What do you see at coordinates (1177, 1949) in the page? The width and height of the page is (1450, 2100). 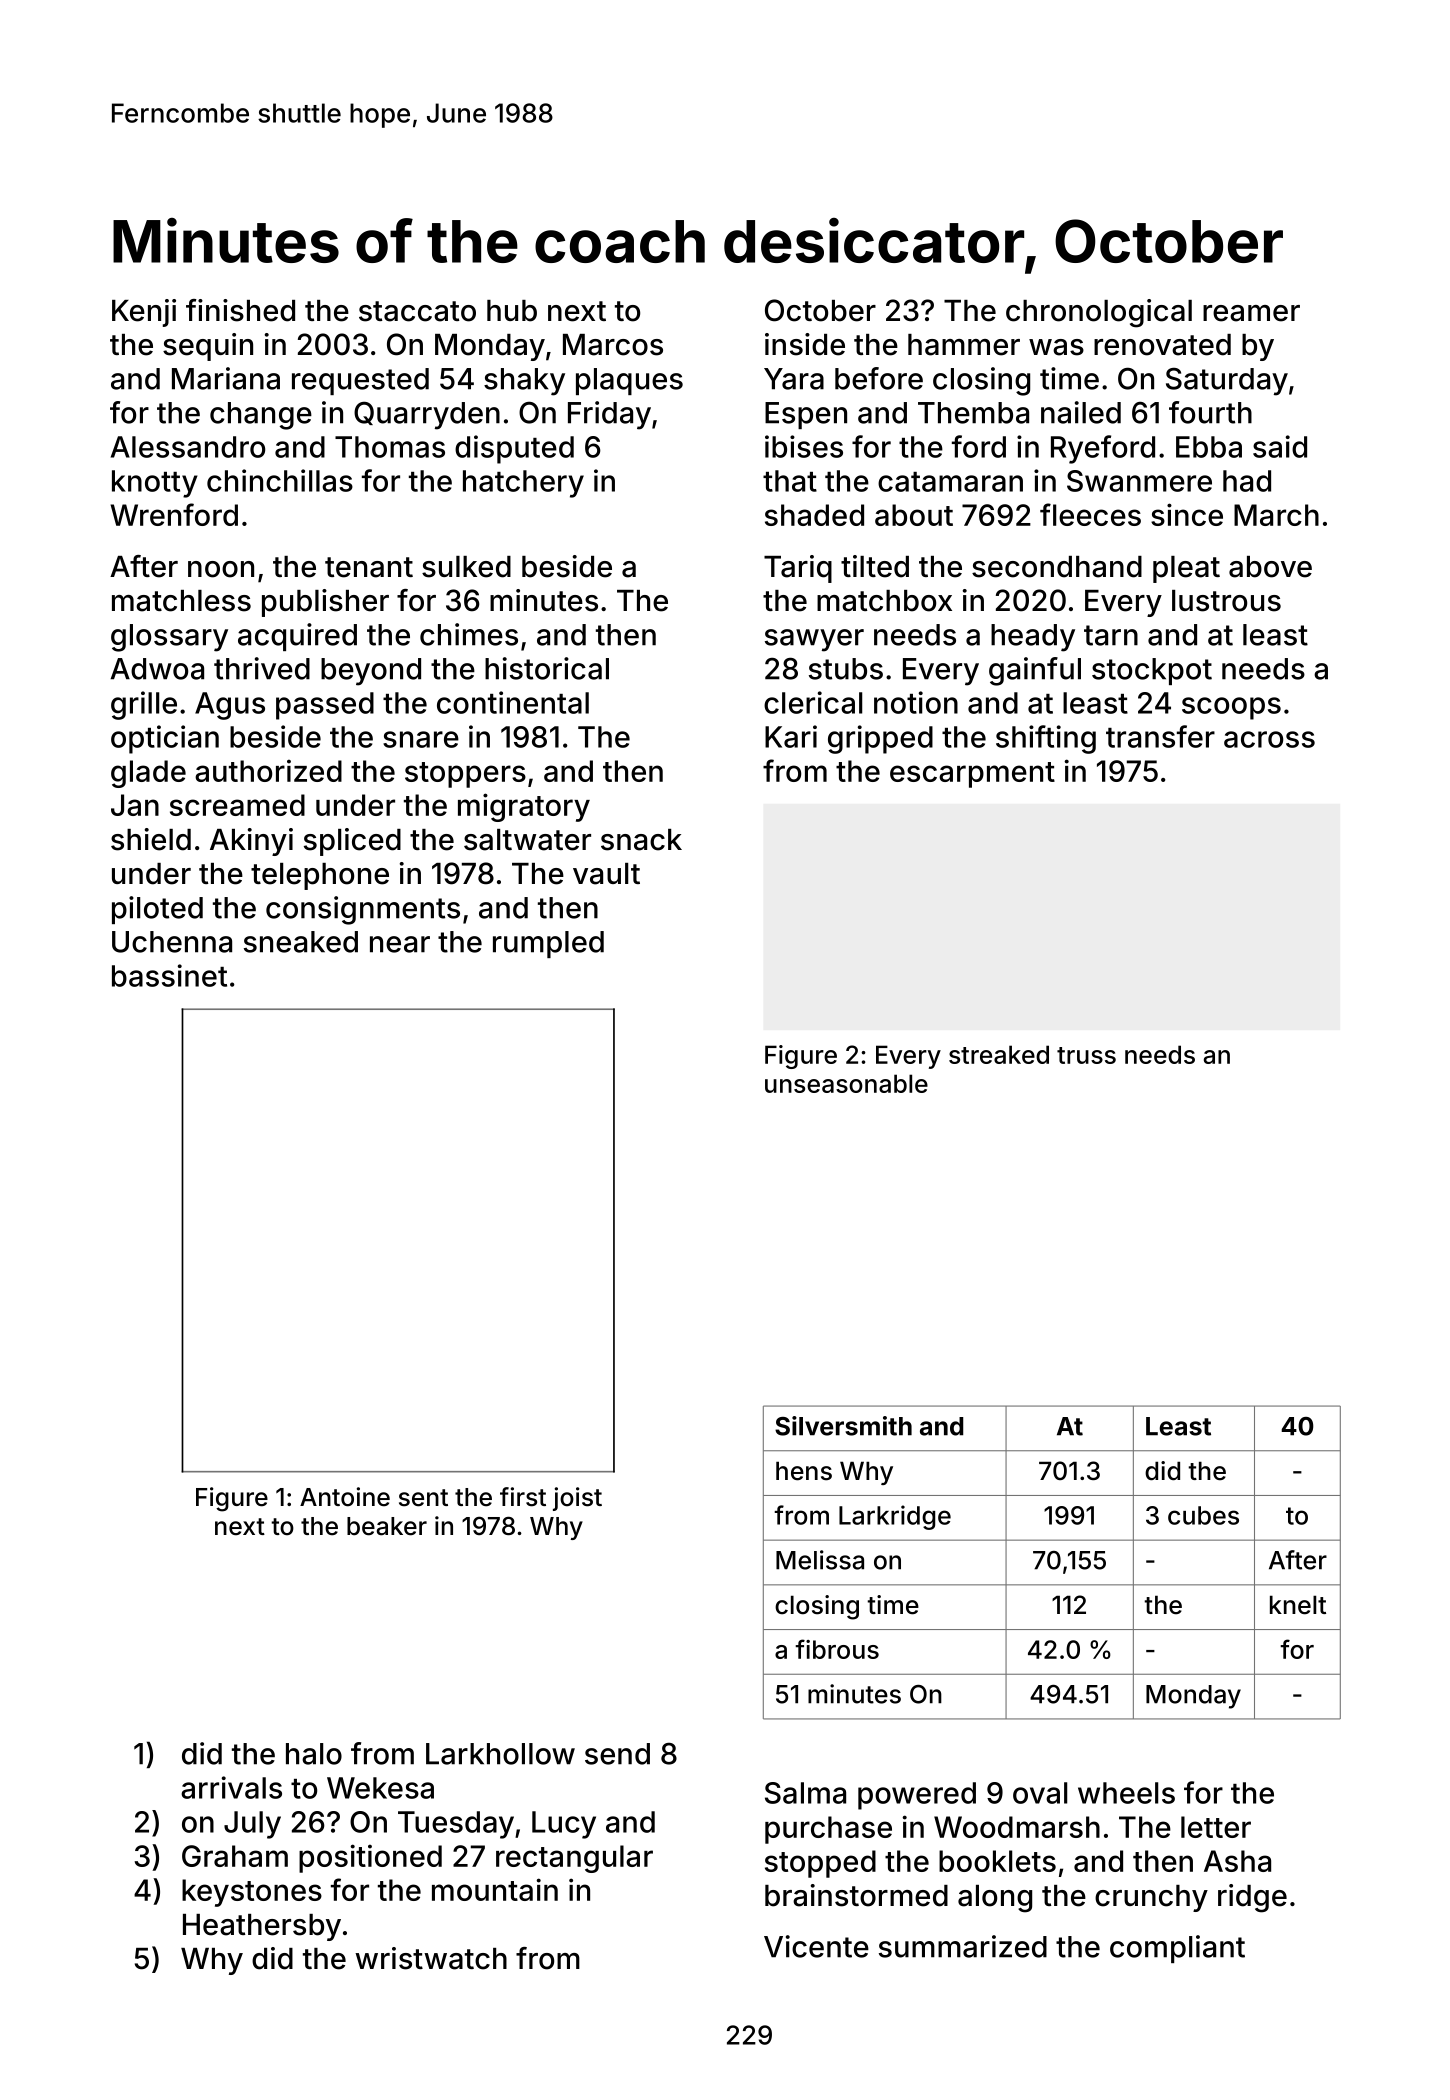 I see `compliant` at bounding box center [1177, 1949].
